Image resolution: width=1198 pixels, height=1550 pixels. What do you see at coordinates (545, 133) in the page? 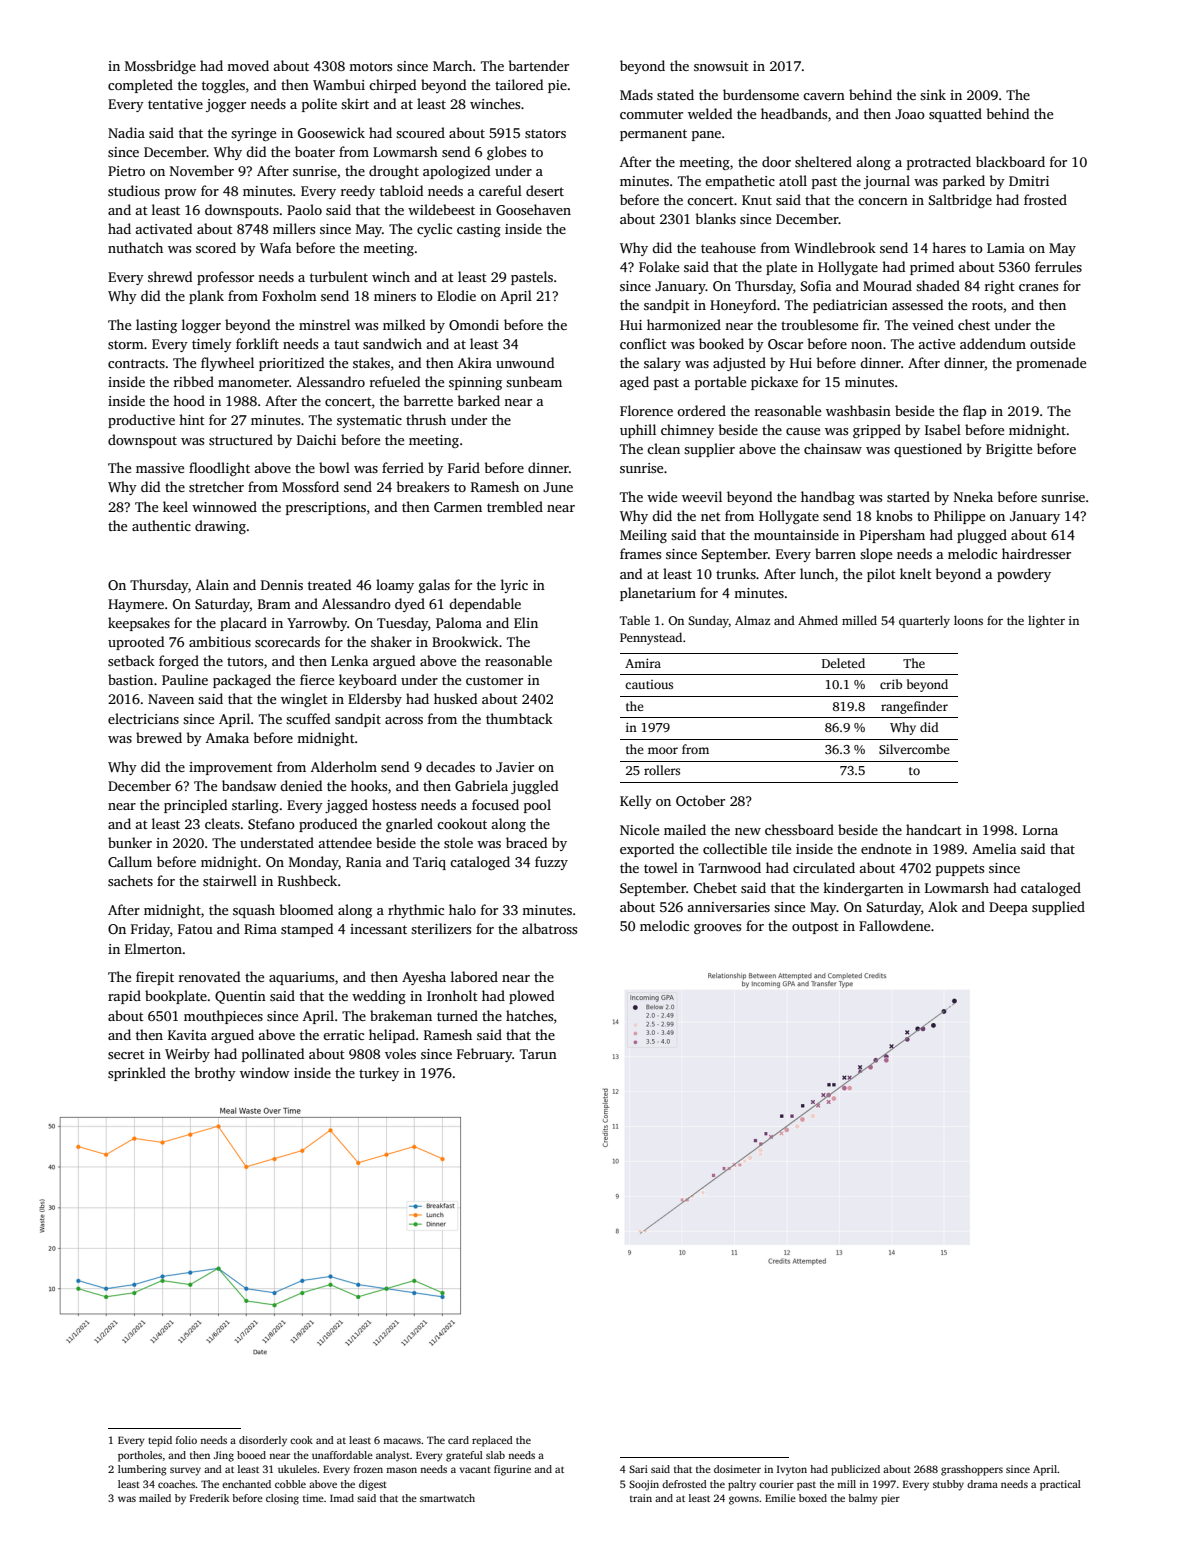
I see `stators` at bounding box center [545, 133].
